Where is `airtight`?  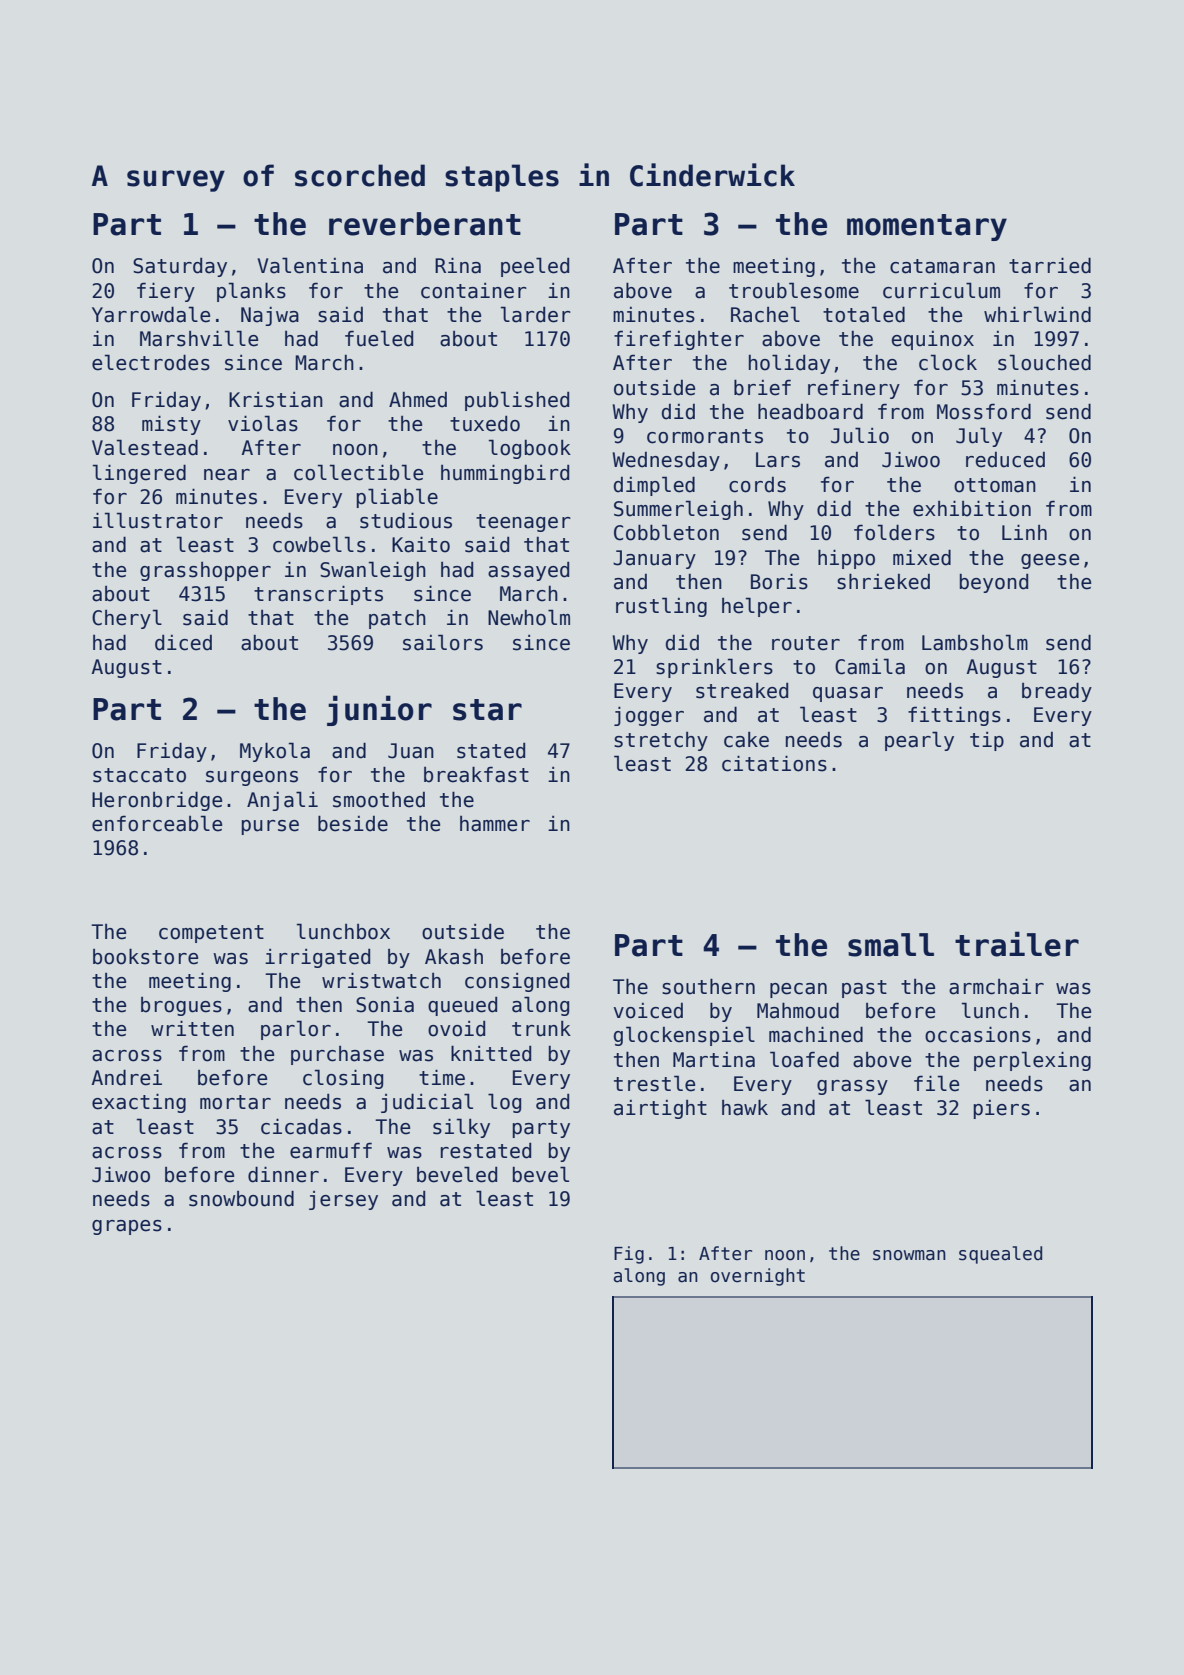
airtight is located at coordinates (660, 1109).
